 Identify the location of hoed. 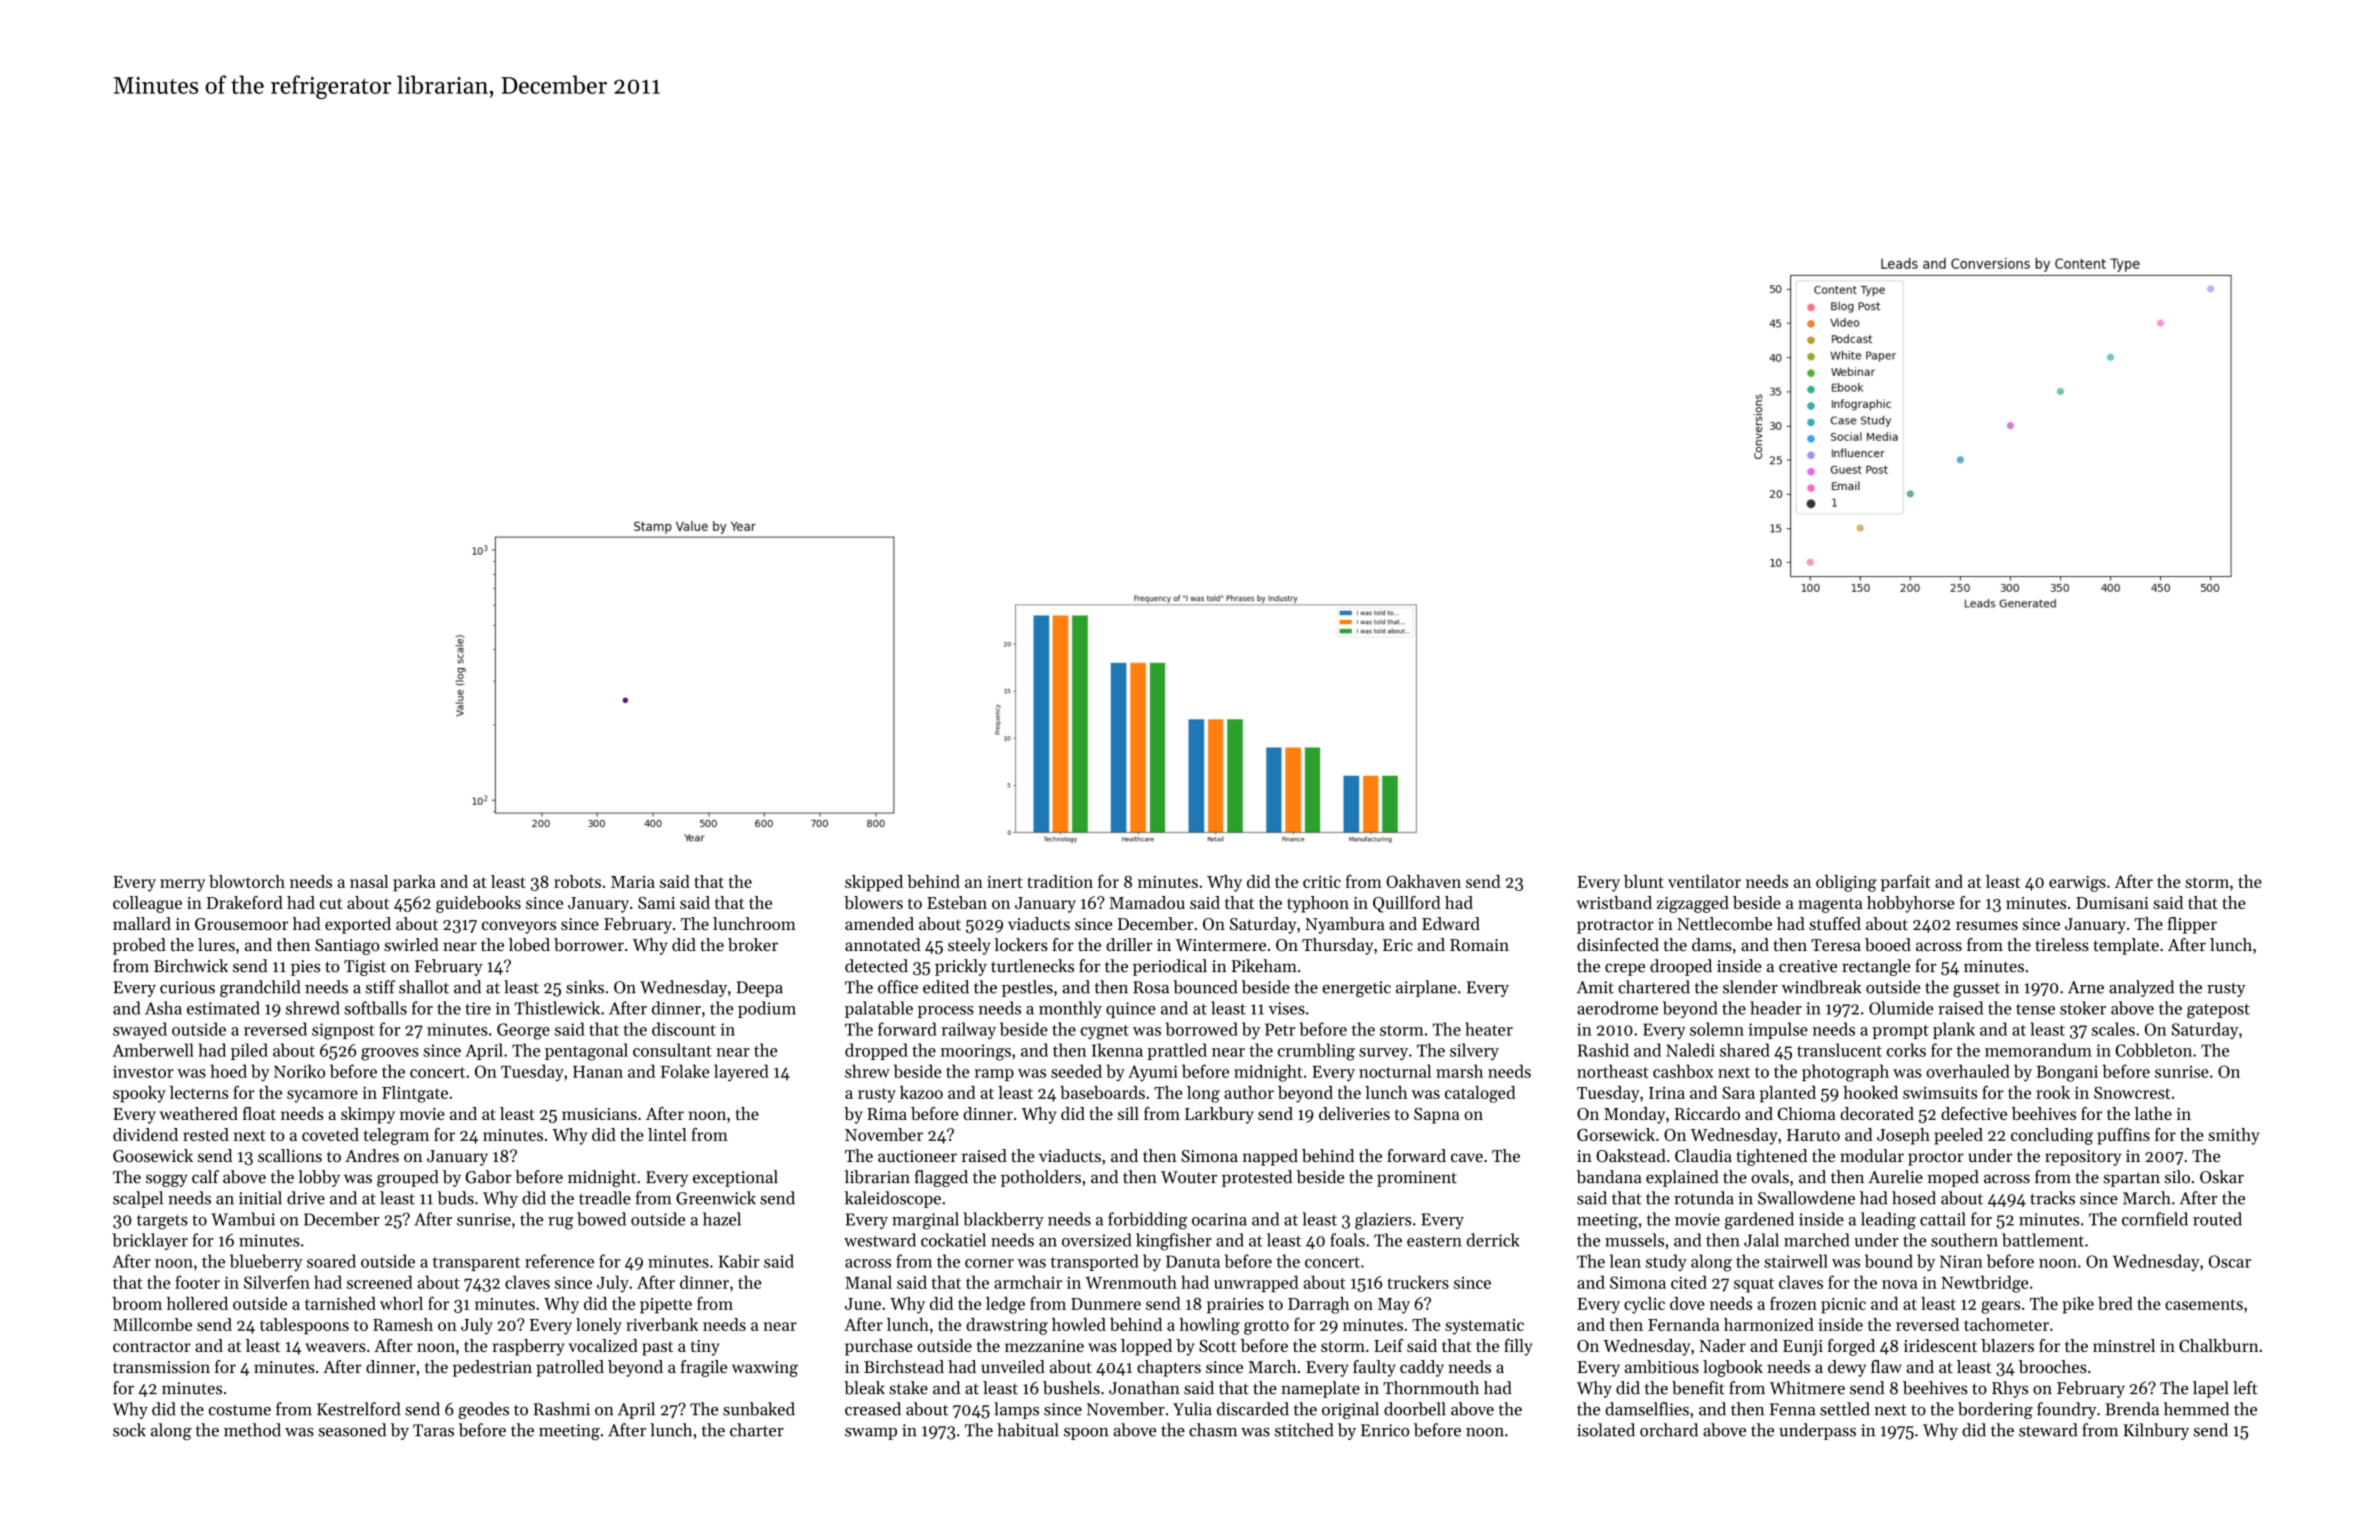
(228, 1071).
